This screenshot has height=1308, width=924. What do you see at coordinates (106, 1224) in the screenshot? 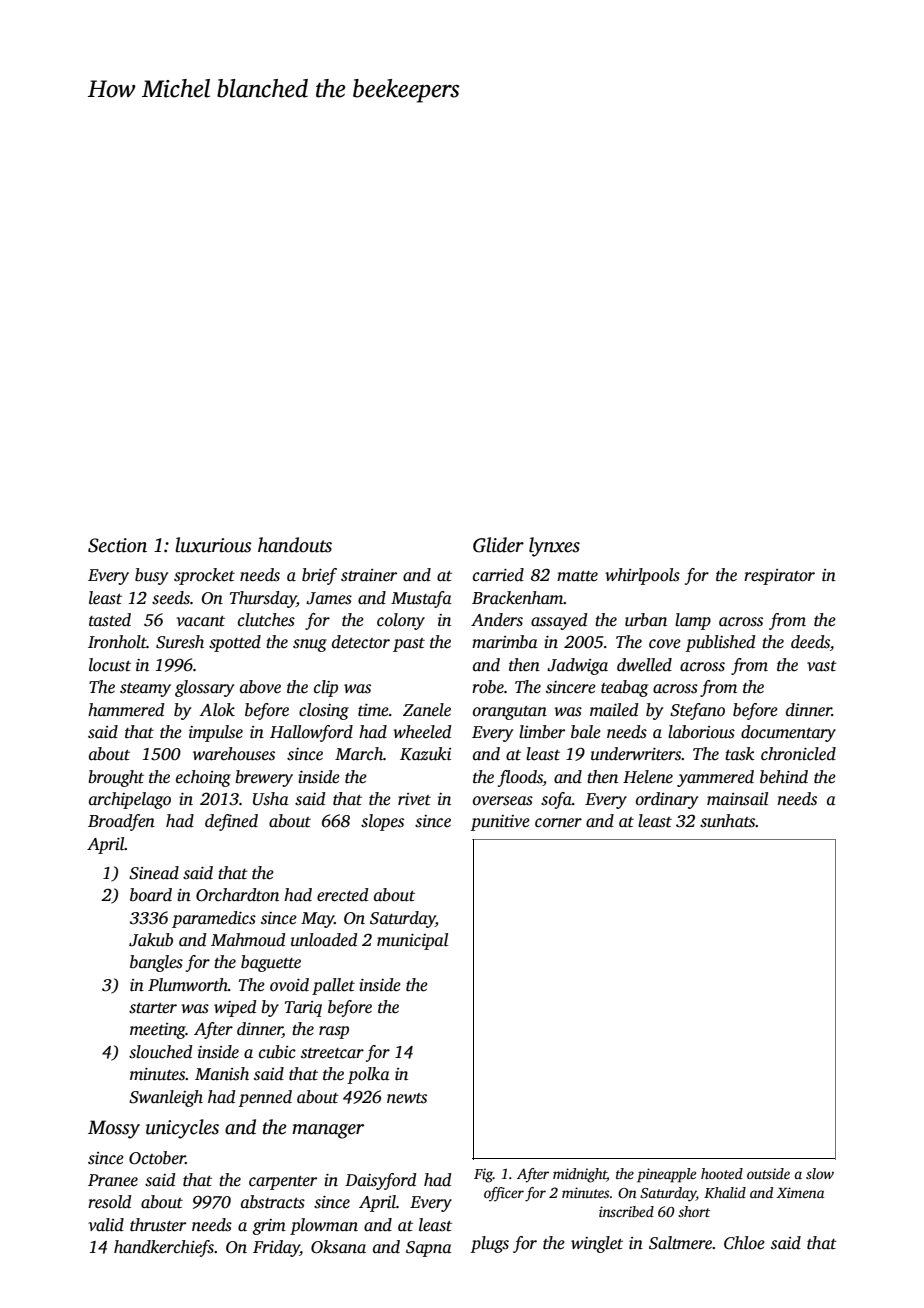
I see `valid` at bounding box center [106, 1224].
